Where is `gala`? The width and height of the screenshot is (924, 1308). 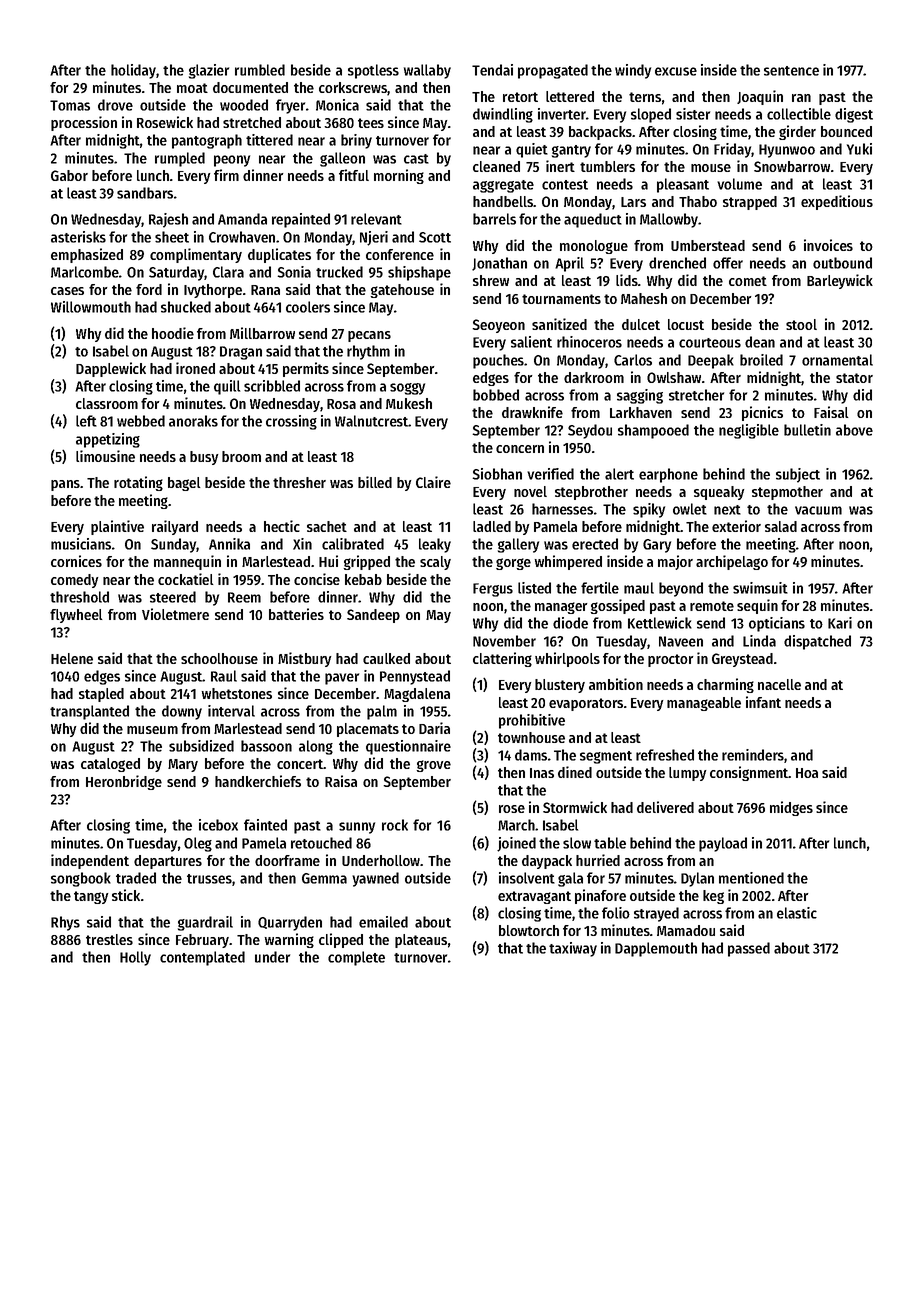 gala is located at coordinates (570, 879).
